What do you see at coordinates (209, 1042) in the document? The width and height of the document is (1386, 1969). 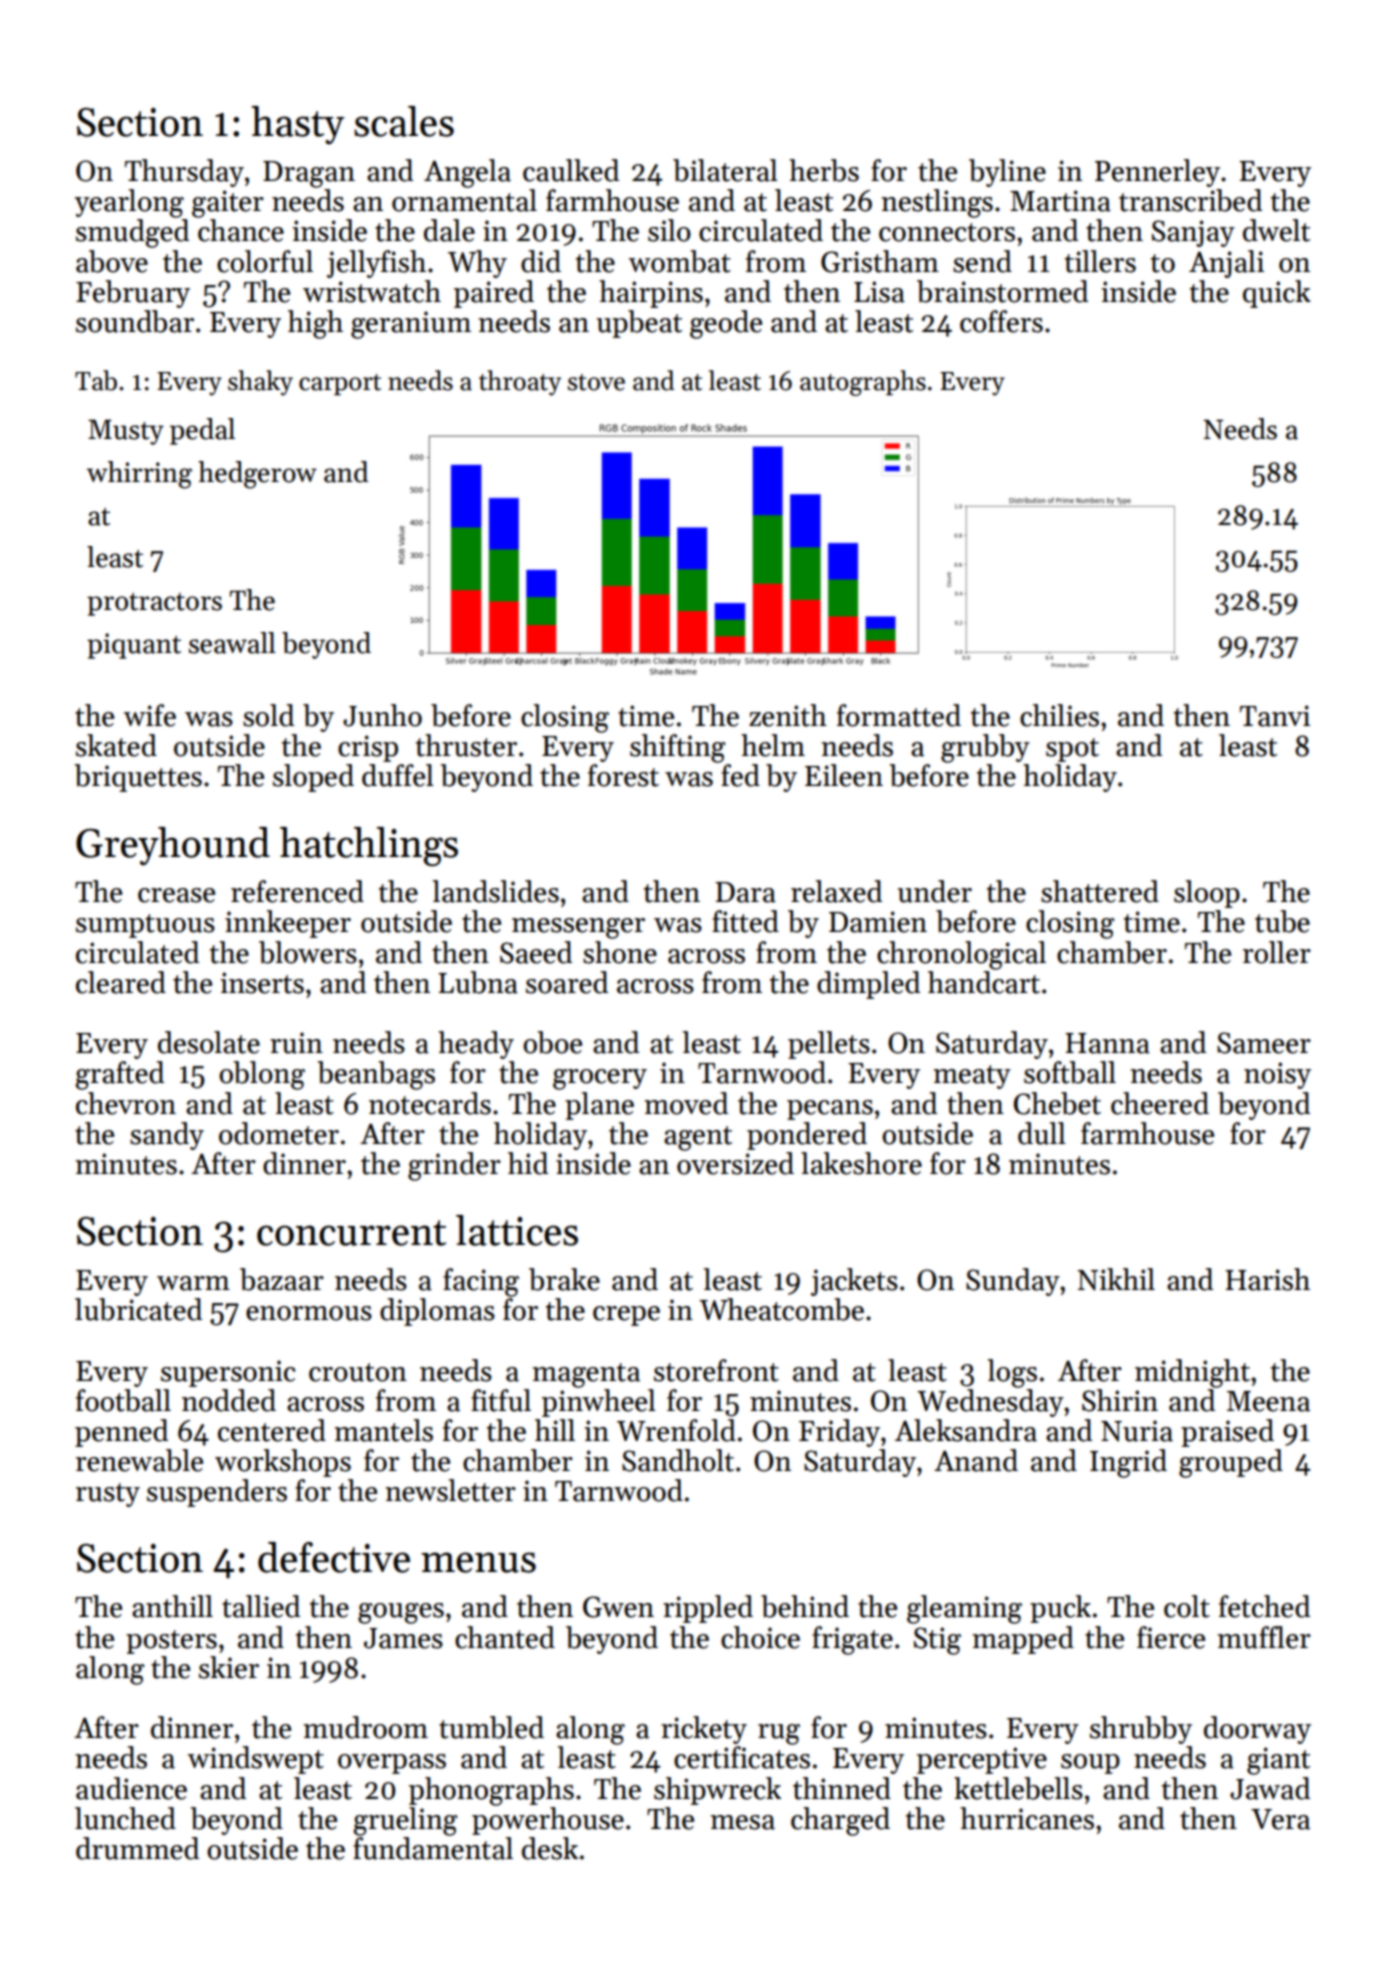 I see `desolate` at bounding box center [209, 1042].
